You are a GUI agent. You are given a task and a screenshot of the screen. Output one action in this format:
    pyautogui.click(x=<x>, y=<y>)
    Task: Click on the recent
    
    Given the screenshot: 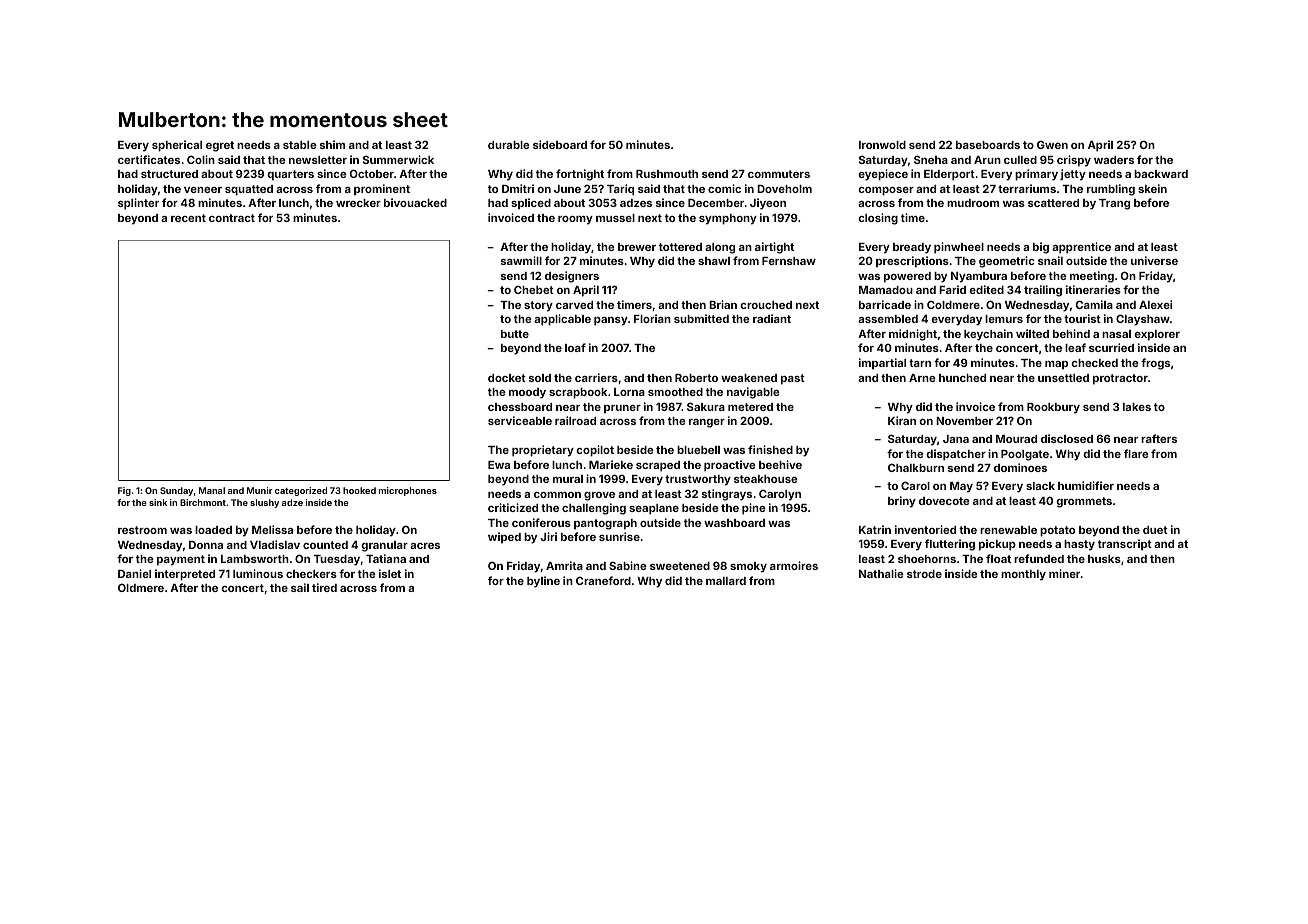 What is the action you would take?
    pyautogui.click(x=188, y=218)
